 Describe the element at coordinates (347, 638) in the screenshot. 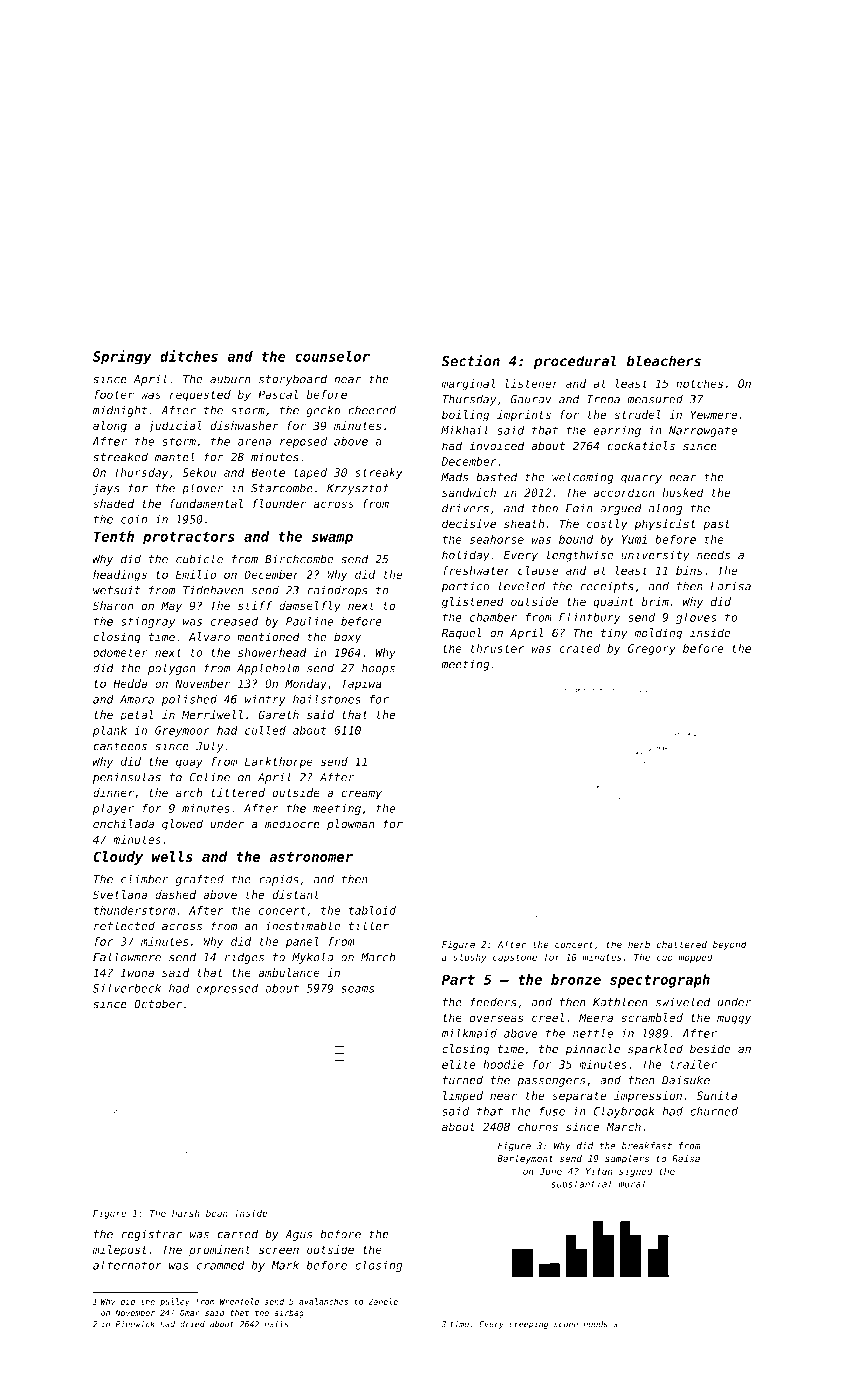

I see `boxy` at that location.
